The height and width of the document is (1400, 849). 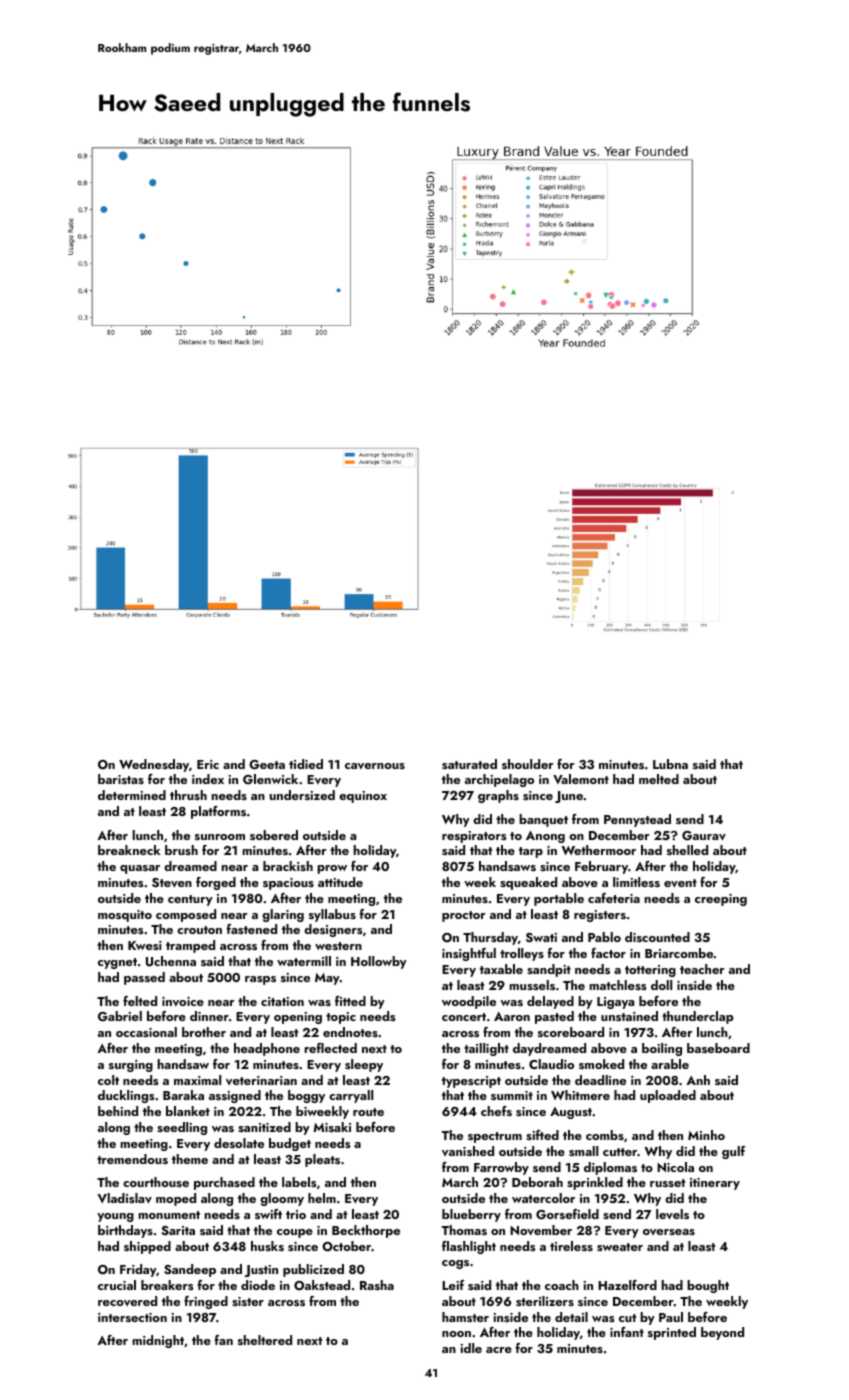 What do you see at coordinates (512, 1095) in the document?
I see `summit` at bounding box center [512, 1095].
